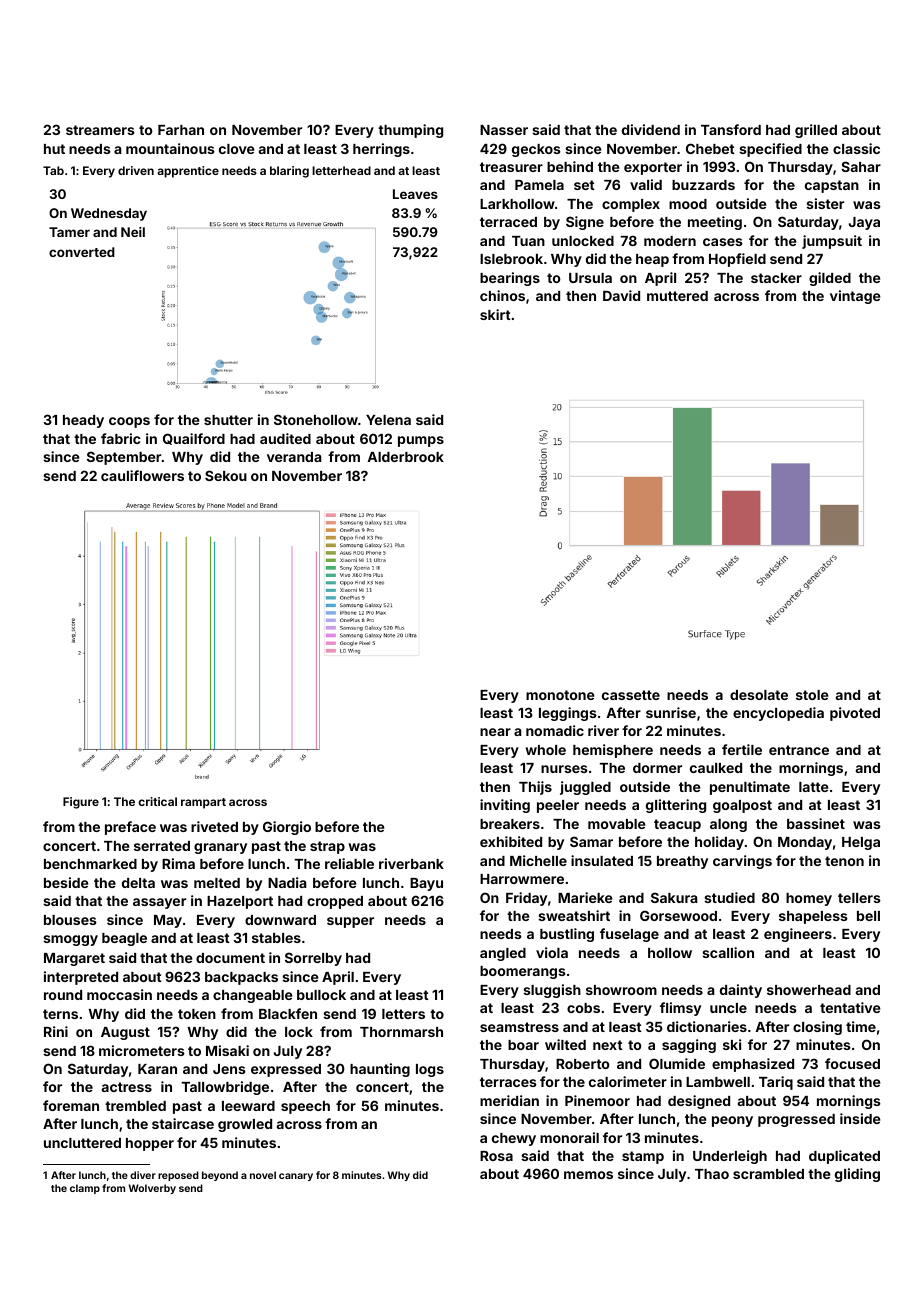 Image resolution: width=924 pixels, height=1308 pixels. What do you see at coordinates (121, 438) in the image?
I see `fabric` at bounding box center [121, 438].
